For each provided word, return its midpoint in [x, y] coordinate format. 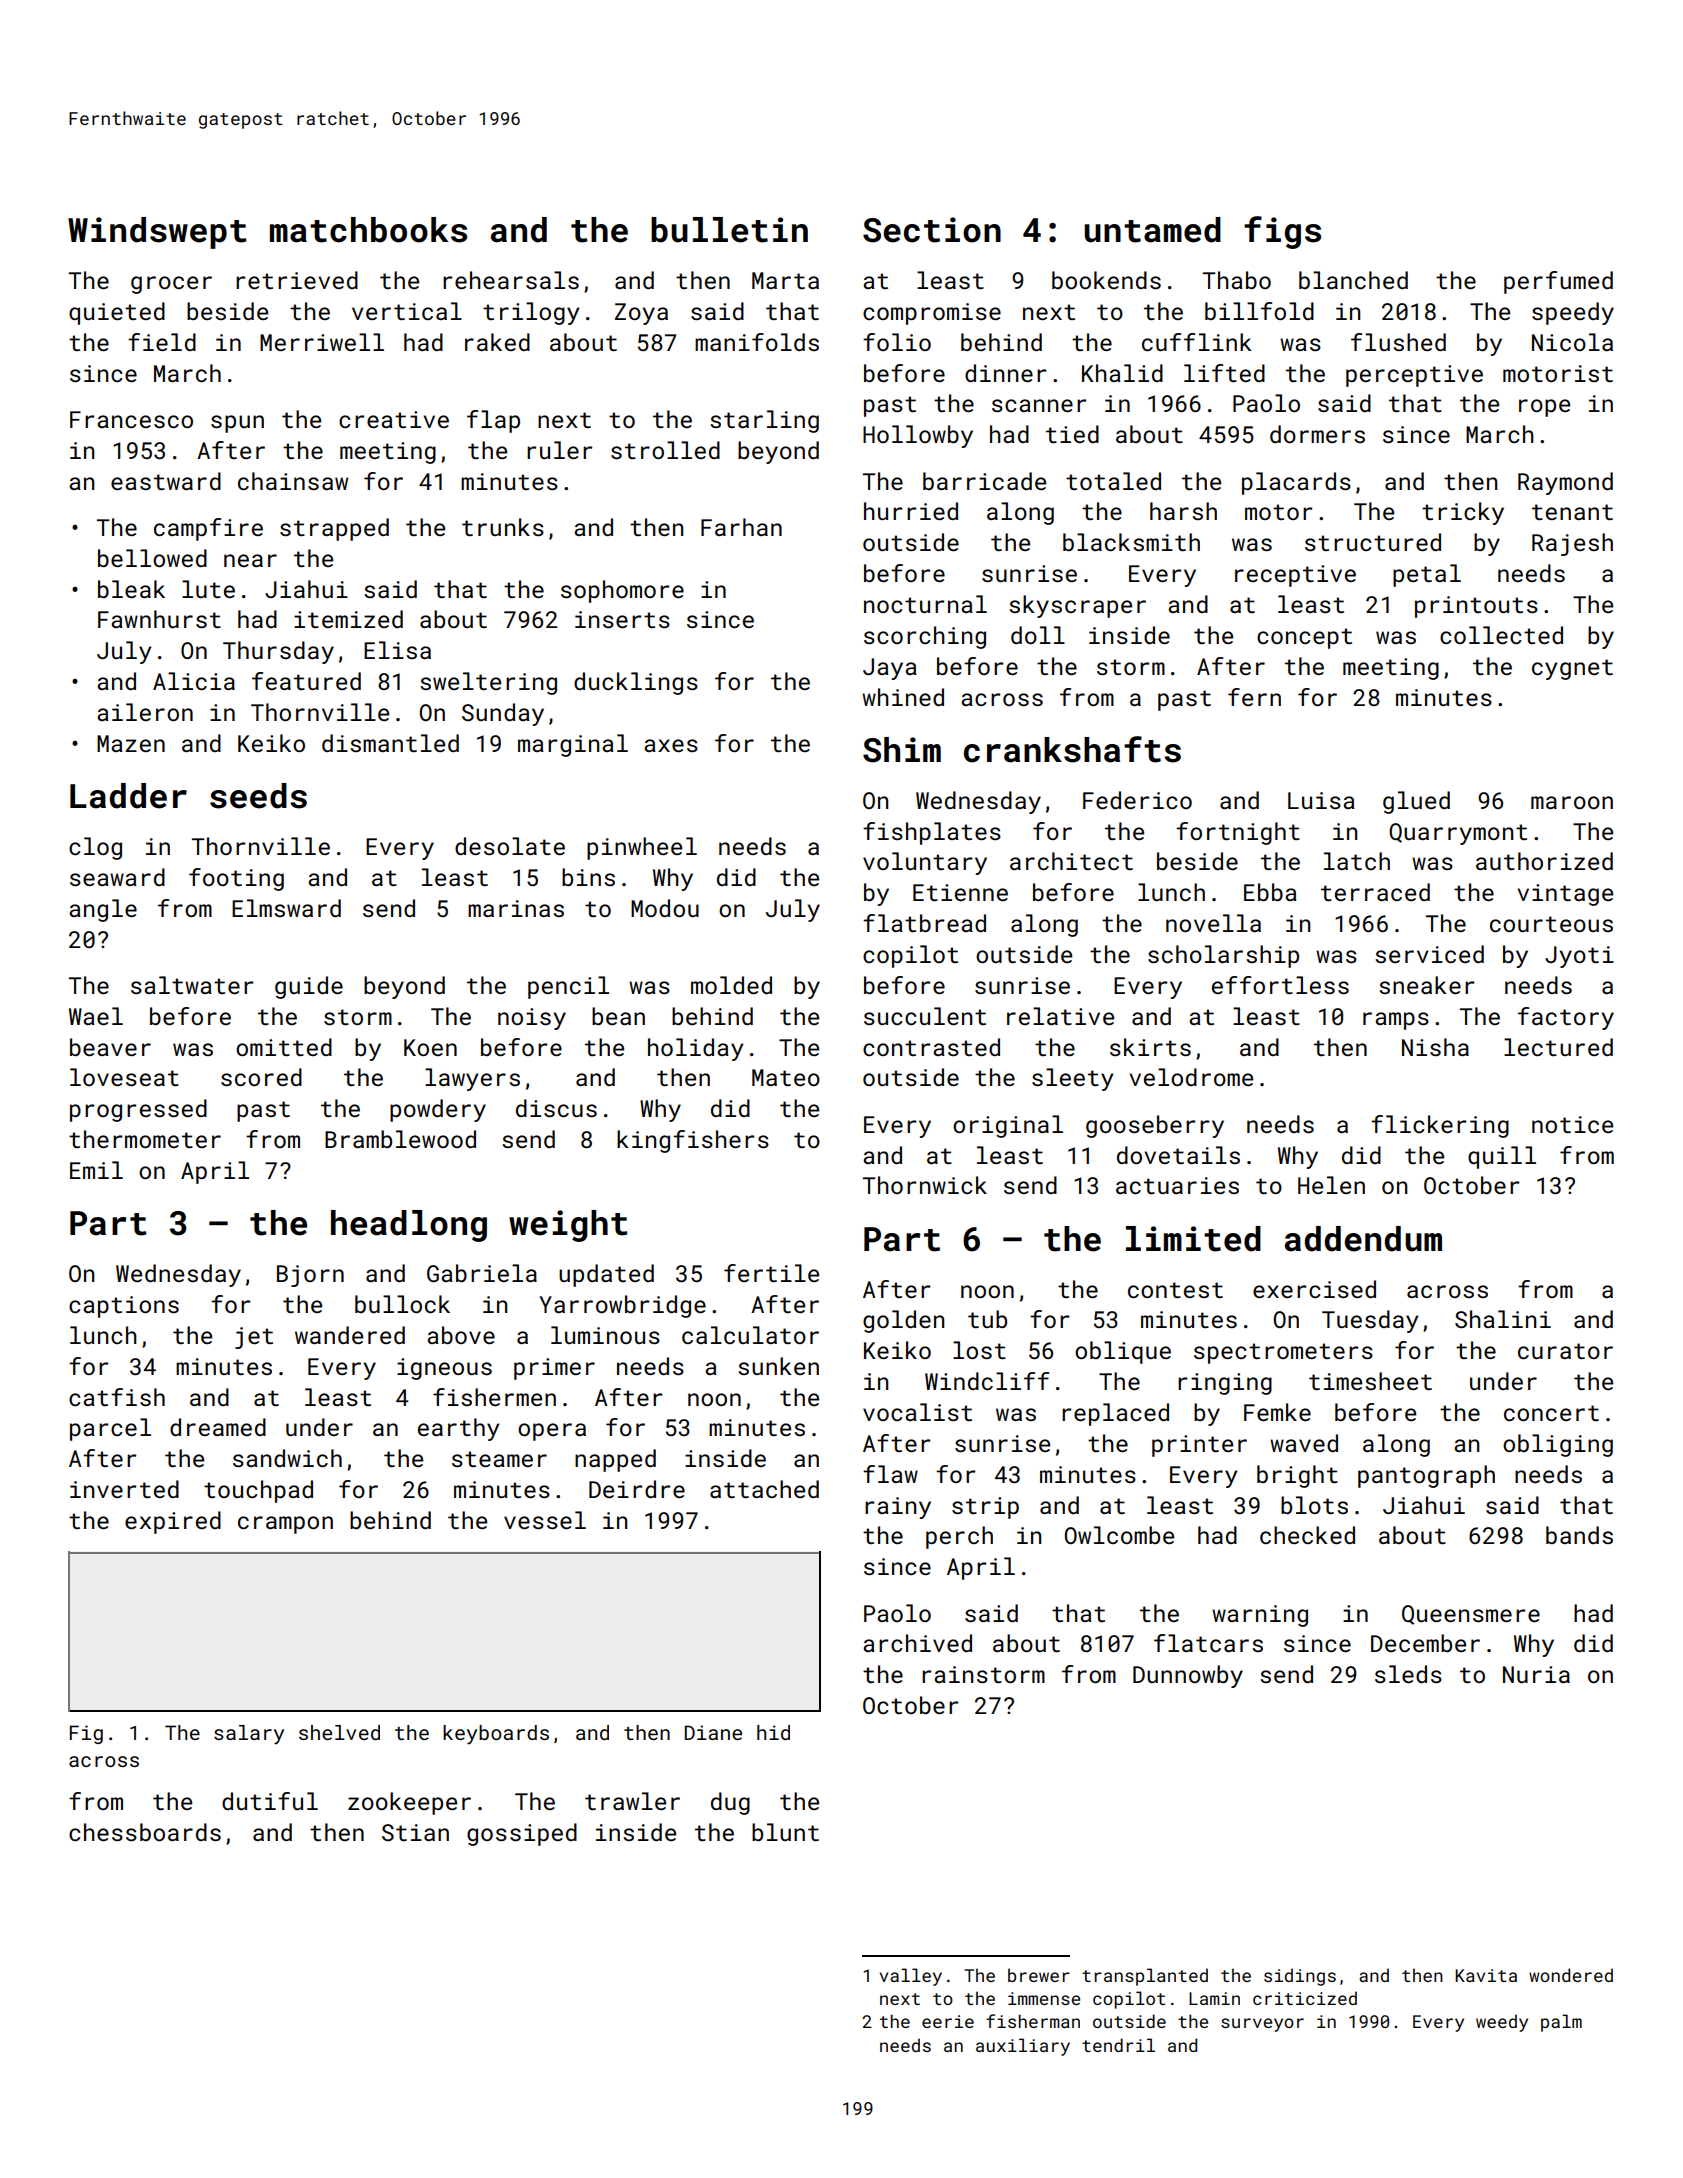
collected [1501, 635]
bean [618, 1016]
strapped [334, 529]
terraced [1375, 892]
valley [911, 1977]
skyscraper [1077, 606]
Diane [713, 1732]
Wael [96, 1016]
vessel [545, 1520]
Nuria [1536, 1674]
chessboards [145, 1832]
